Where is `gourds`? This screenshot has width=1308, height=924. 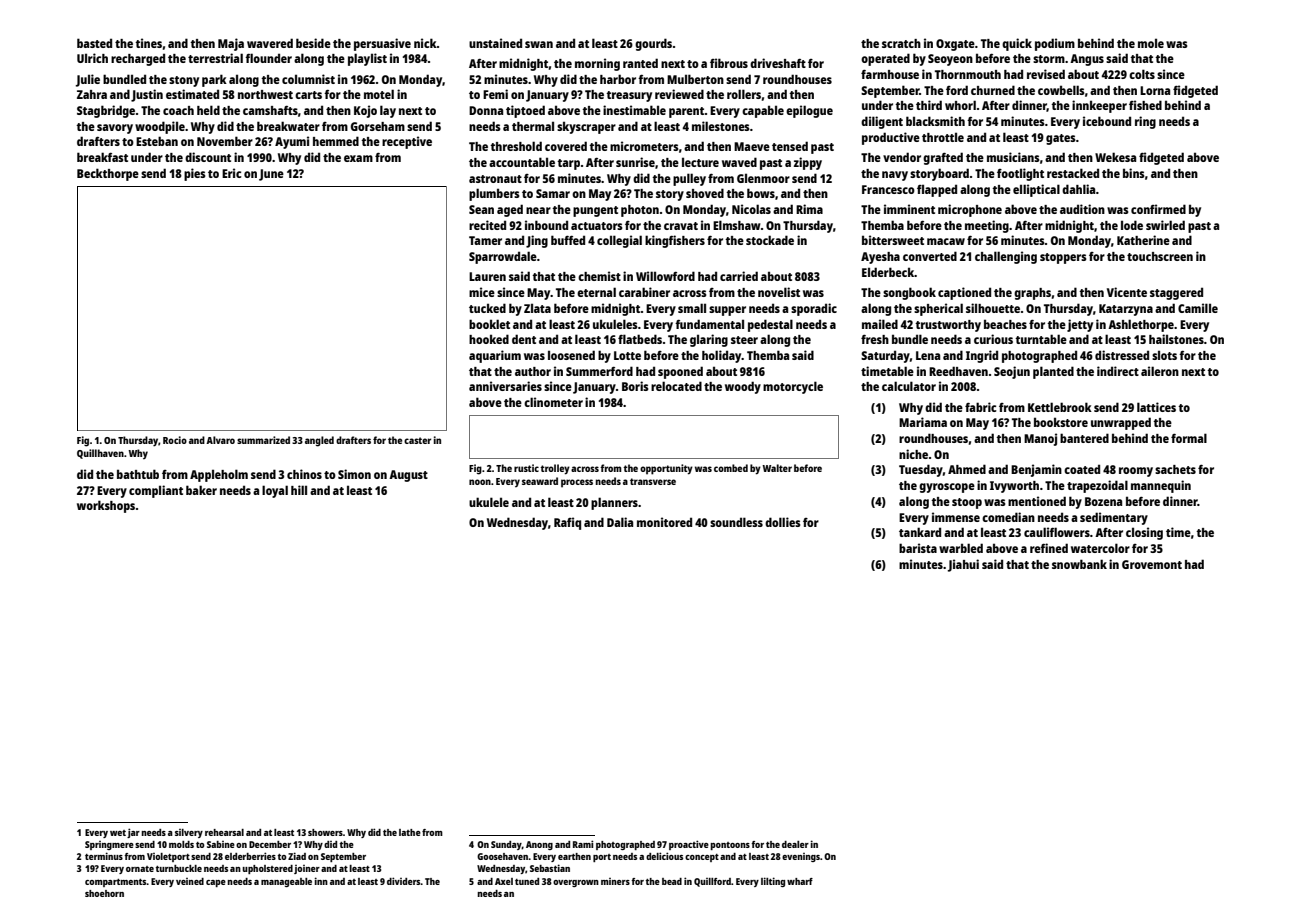
gourds is located at coordinates (653, 44).
